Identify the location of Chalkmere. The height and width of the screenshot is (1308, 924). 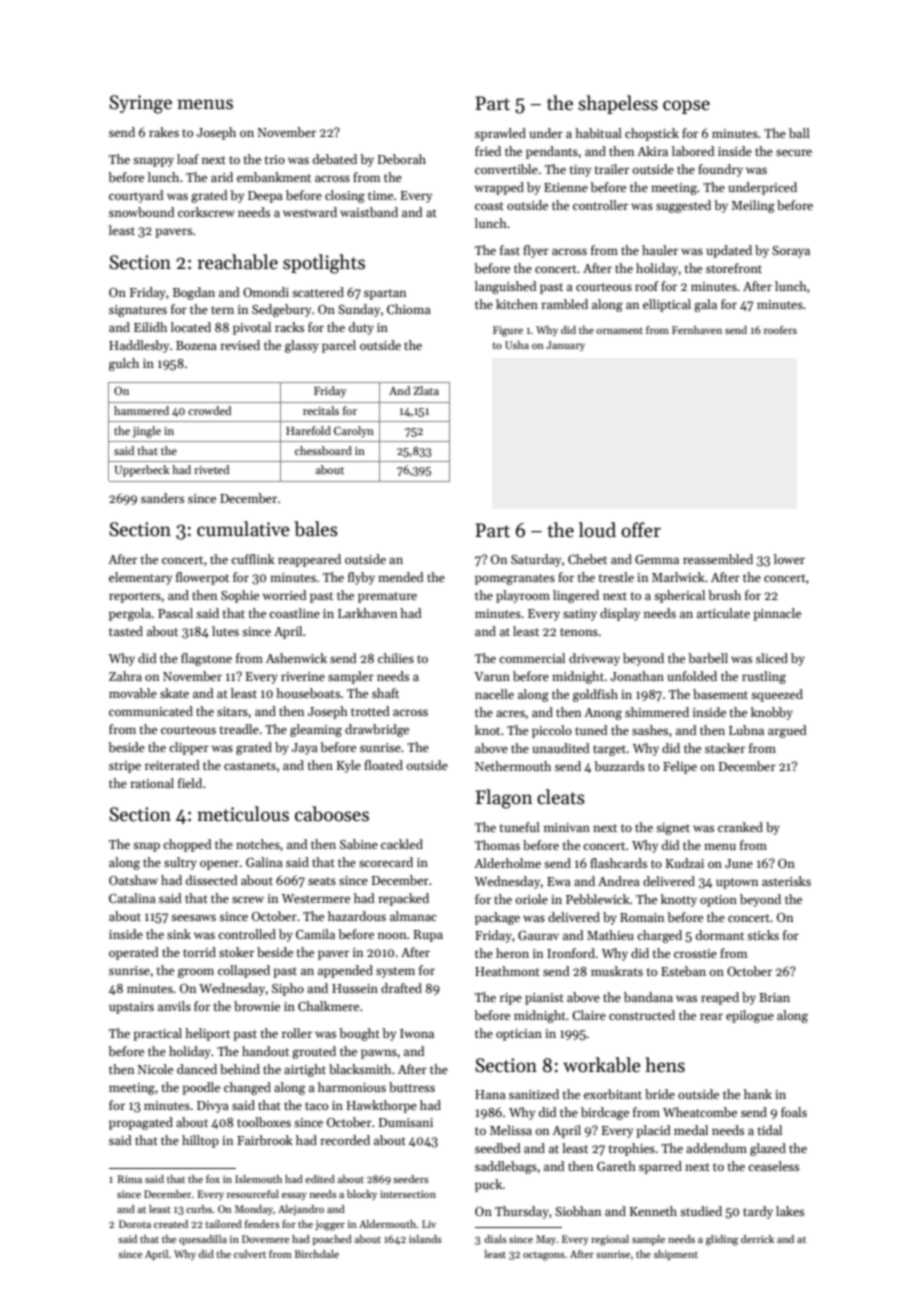
(328, 1006).
